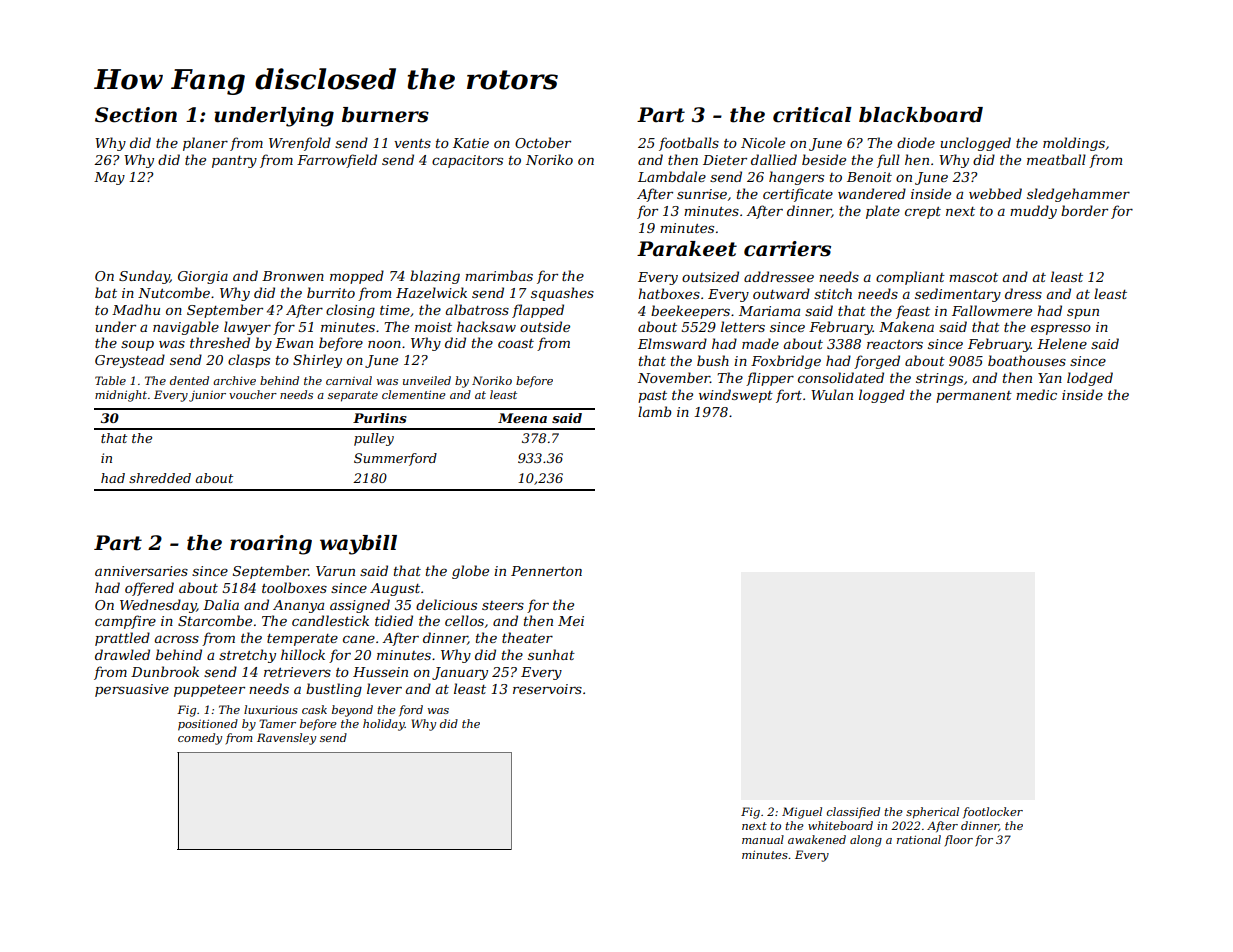 This screenshot has width=1233, height=952. What do you see at coordinates (160, 478) in the screenshot?
I see `shredded` at bounding box center [160, 478].
